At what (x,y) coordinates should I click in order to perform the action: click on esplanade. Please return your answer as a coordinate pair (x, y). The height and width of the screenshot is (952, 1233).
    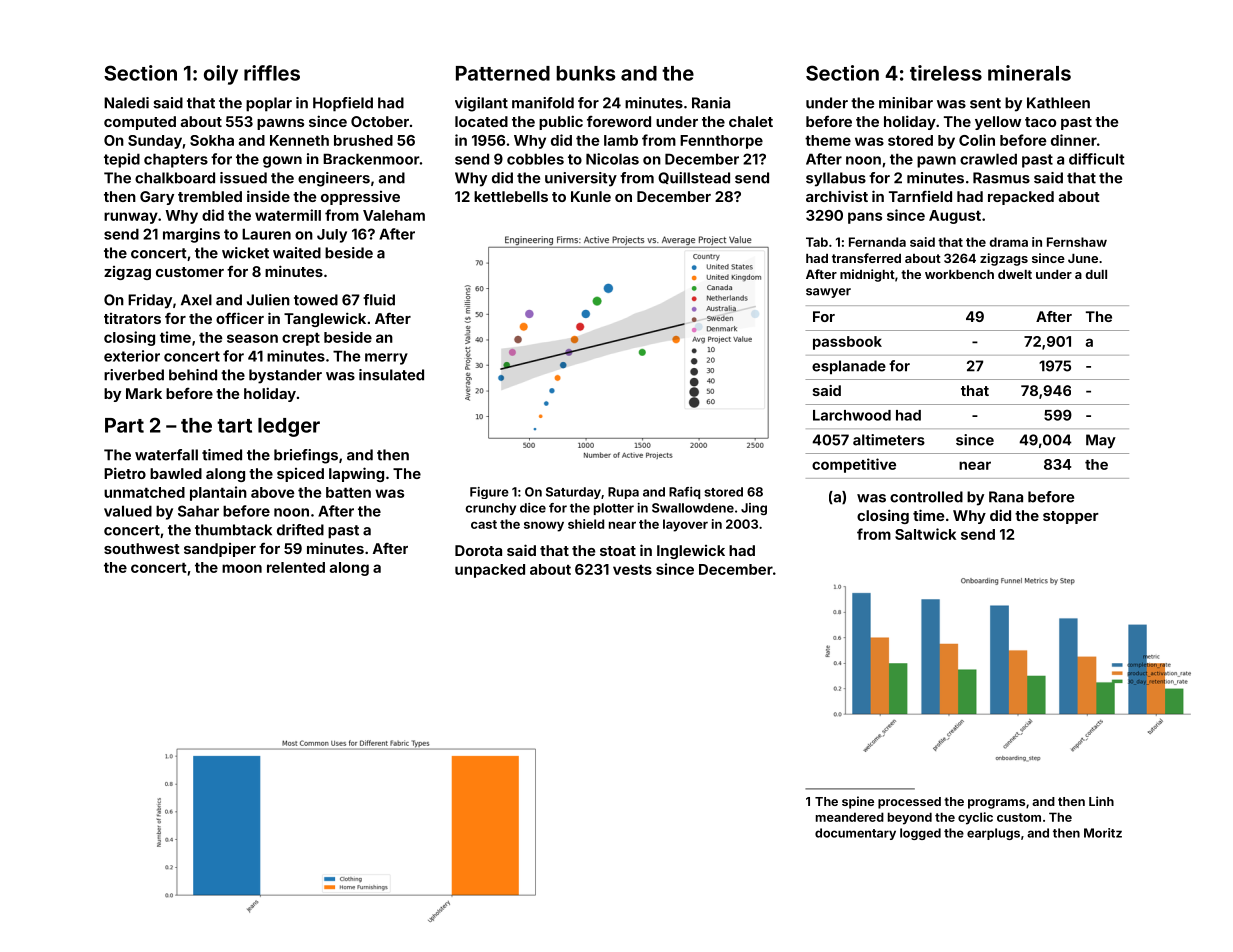
    Looking at the image, I should click on (849, 367).
